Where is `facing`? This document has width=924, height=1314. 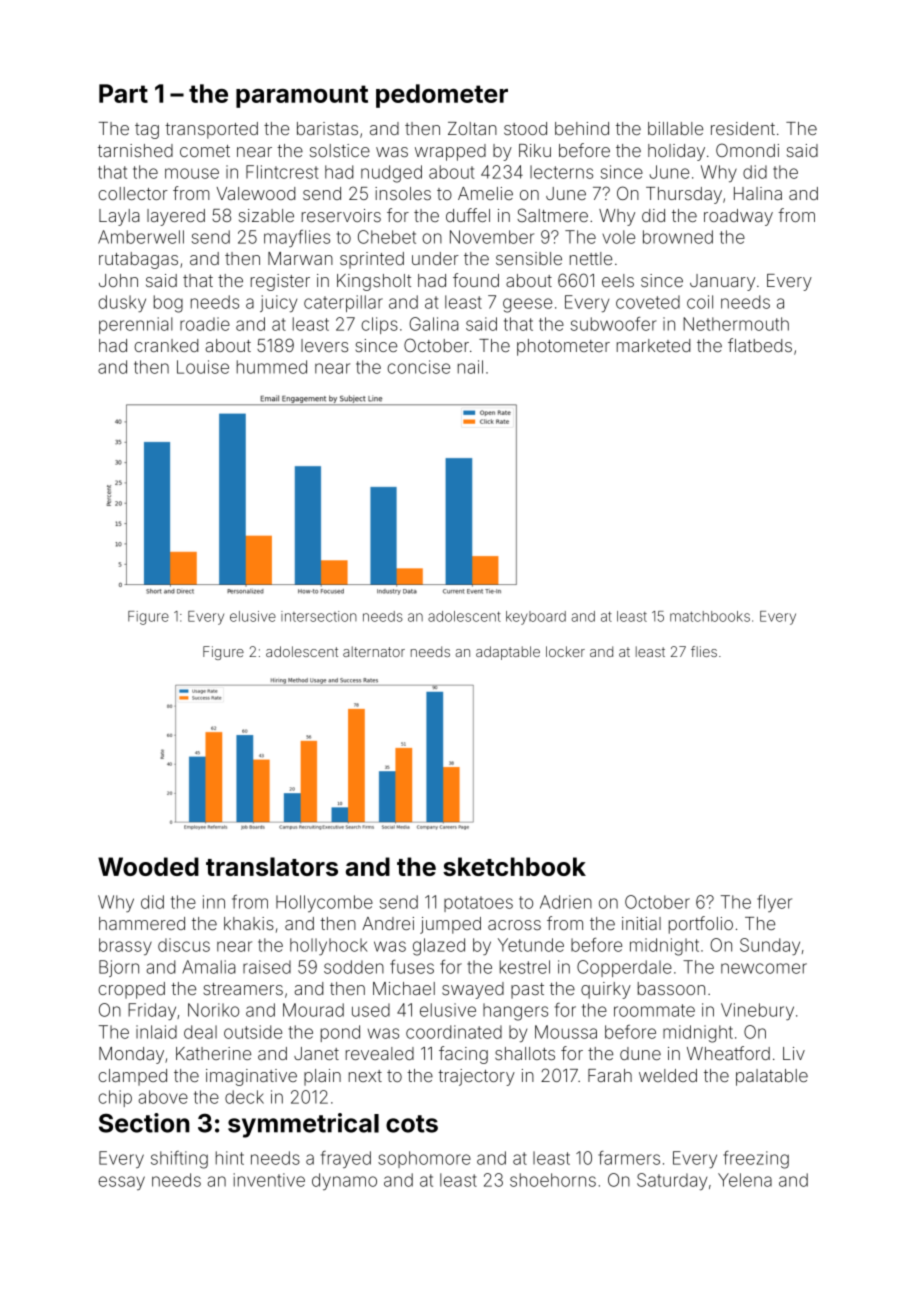
facing is located at coordinates (463, 1055).
